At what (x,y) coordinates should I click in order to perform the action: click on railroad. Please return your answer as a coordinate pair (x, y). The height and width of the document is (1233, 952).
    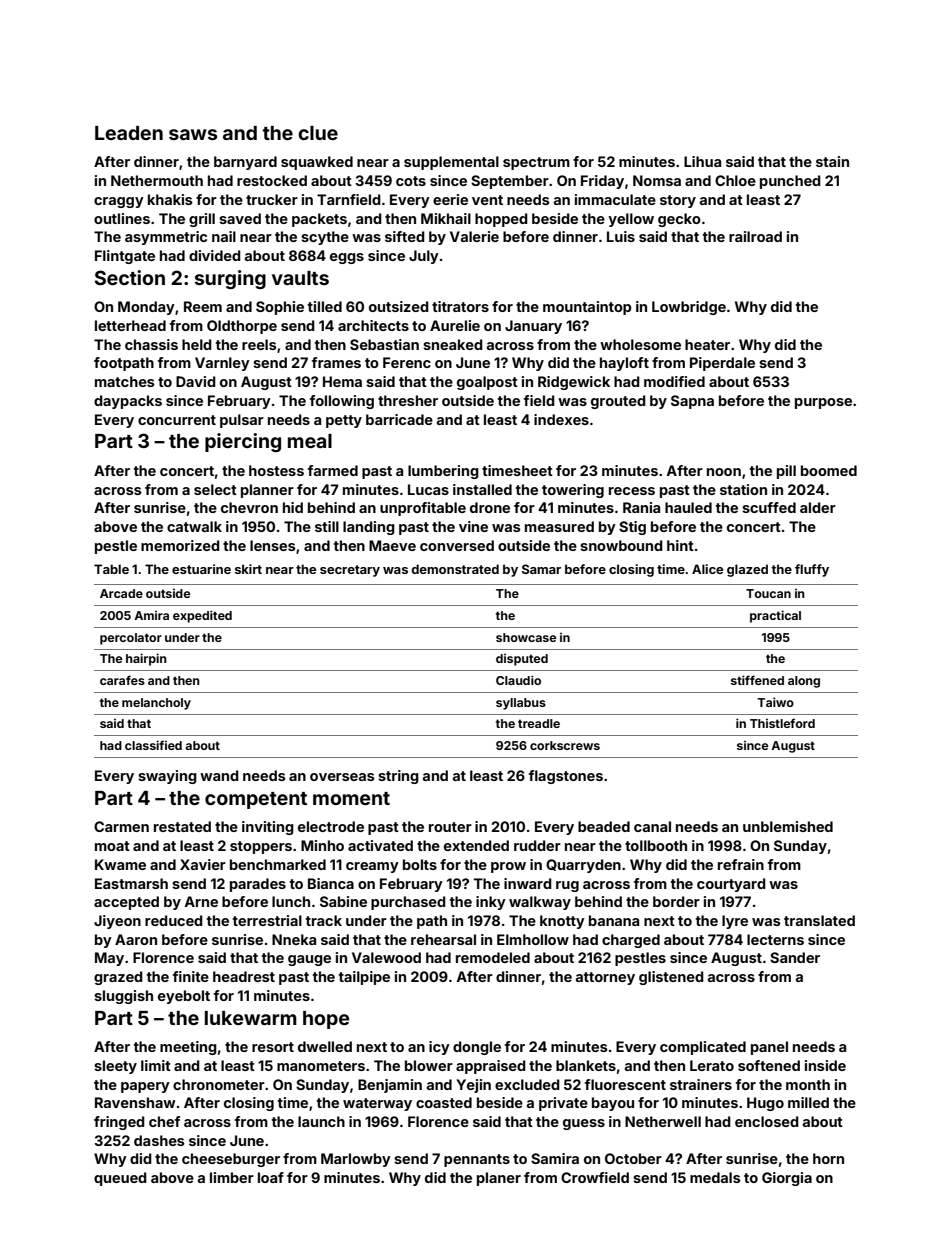
    Looking at the image, I should click on (755, 236).
